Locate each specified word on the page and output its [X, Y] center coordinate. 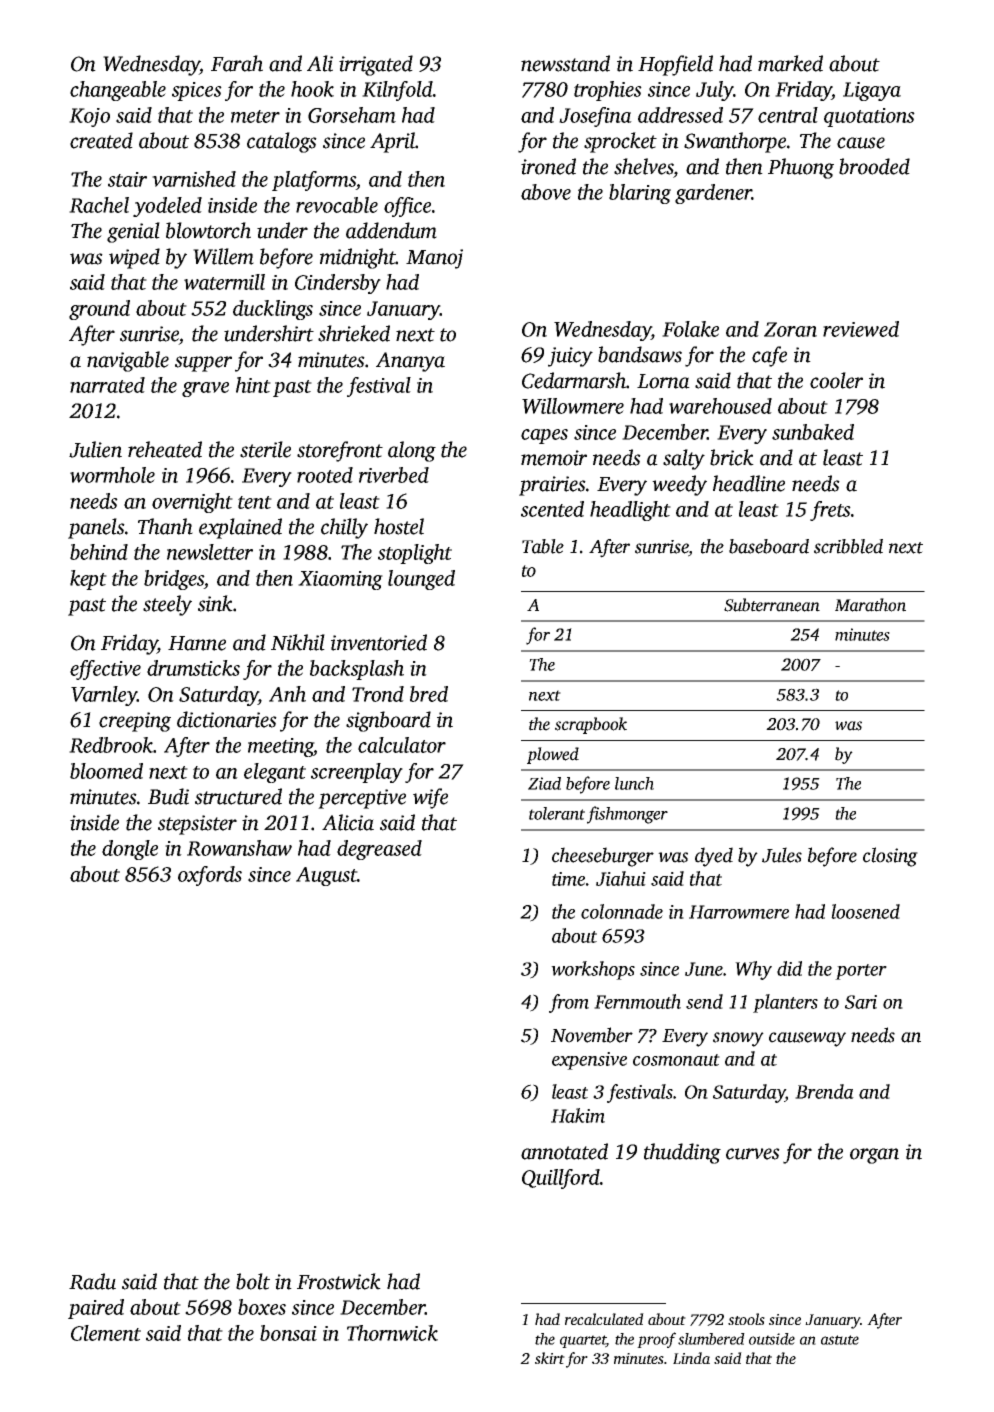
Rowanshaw [239, 848]
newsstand [565, 63]
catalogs [282, 142]
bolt [253, 1281]
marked [790, 63]
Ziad [544, 783]
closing [890, 857]
